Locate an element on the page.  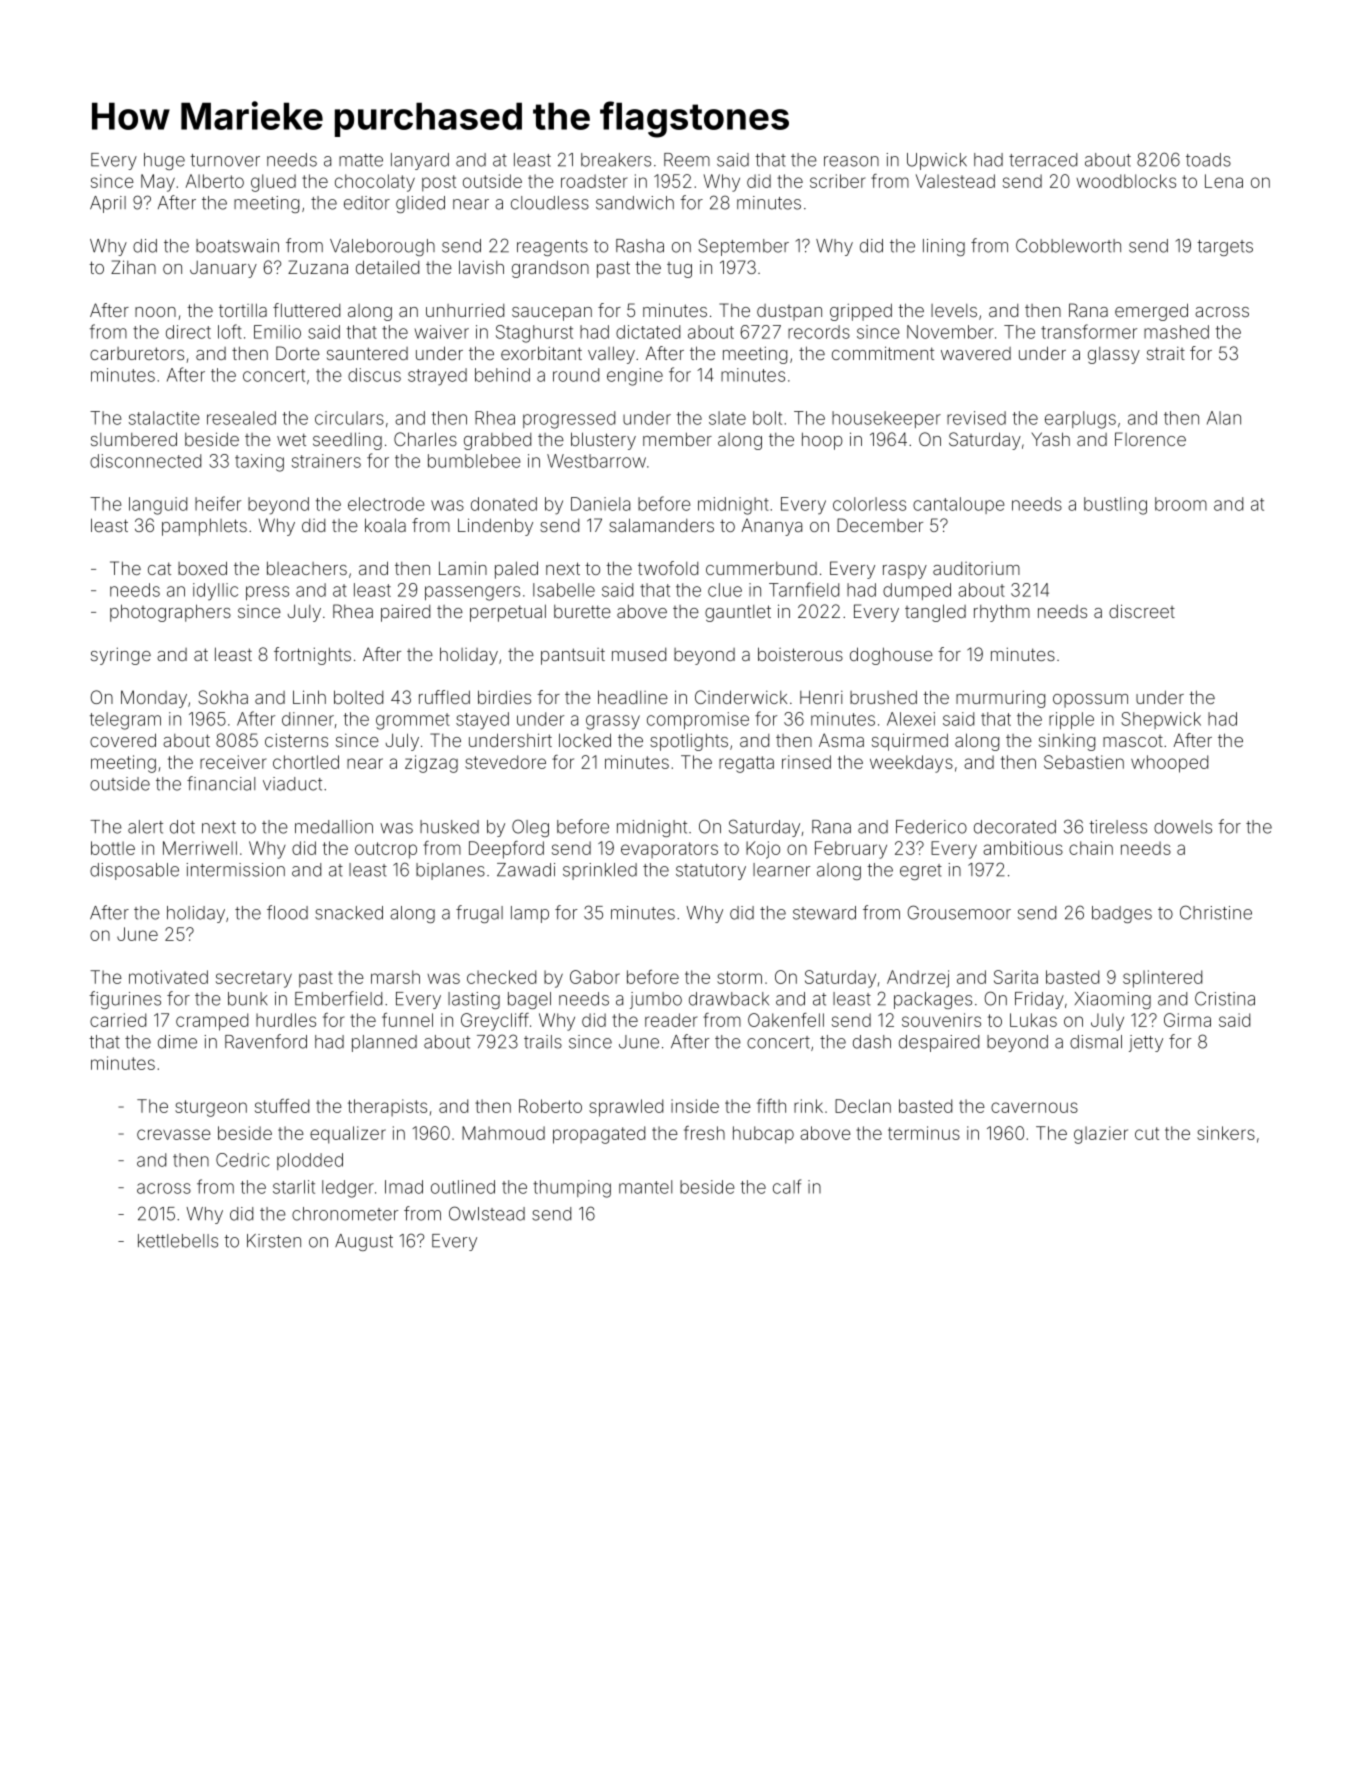
Owlstead is located at coordinates (487, 1213).
